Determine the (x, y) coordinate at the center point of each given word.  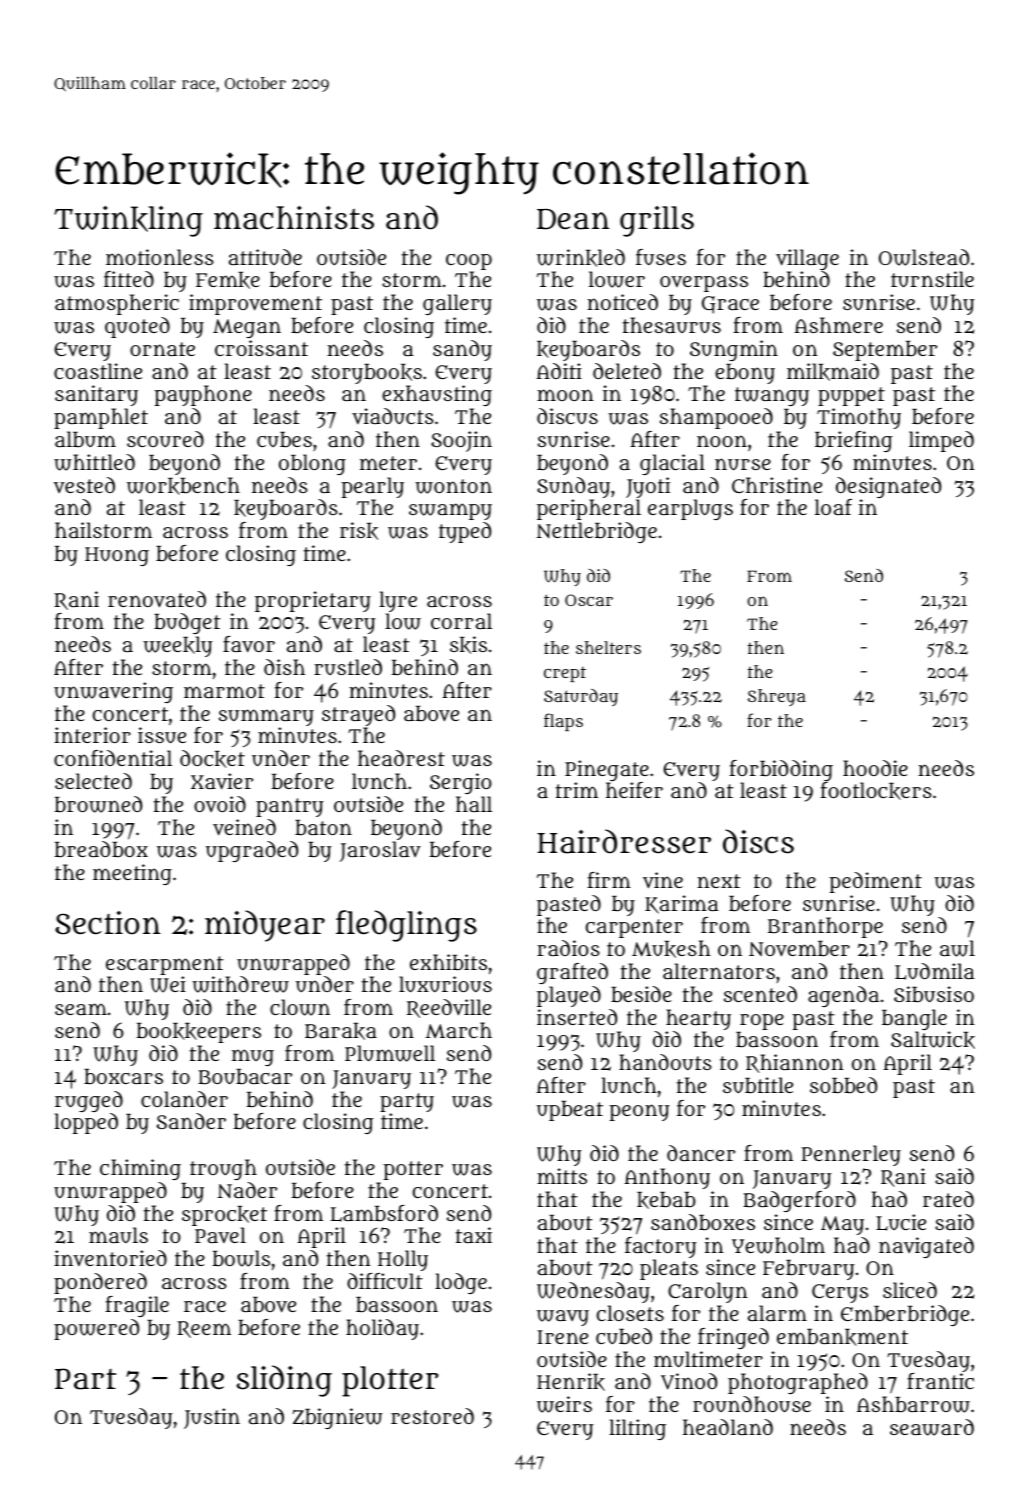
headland (728, 1427)
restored (432, 1416)
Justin (212, 1418)
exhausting (437, 395)
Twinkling (128, 221)
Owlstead (924, 257)
